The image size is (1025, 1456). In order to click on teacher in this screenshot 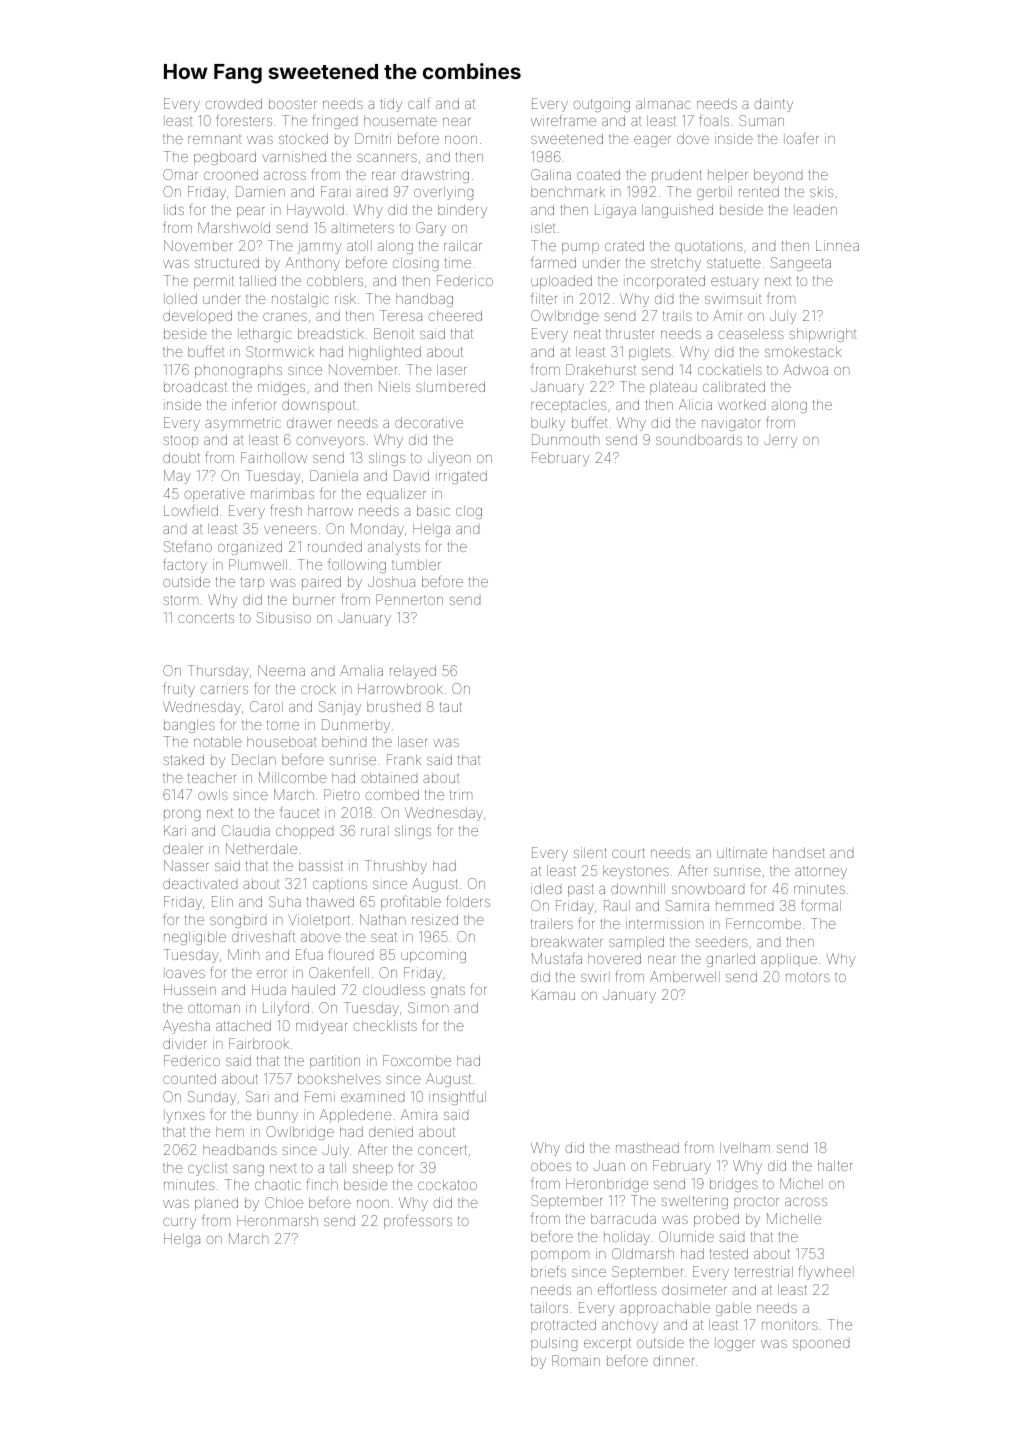, I will do `click(212, 777)`.
